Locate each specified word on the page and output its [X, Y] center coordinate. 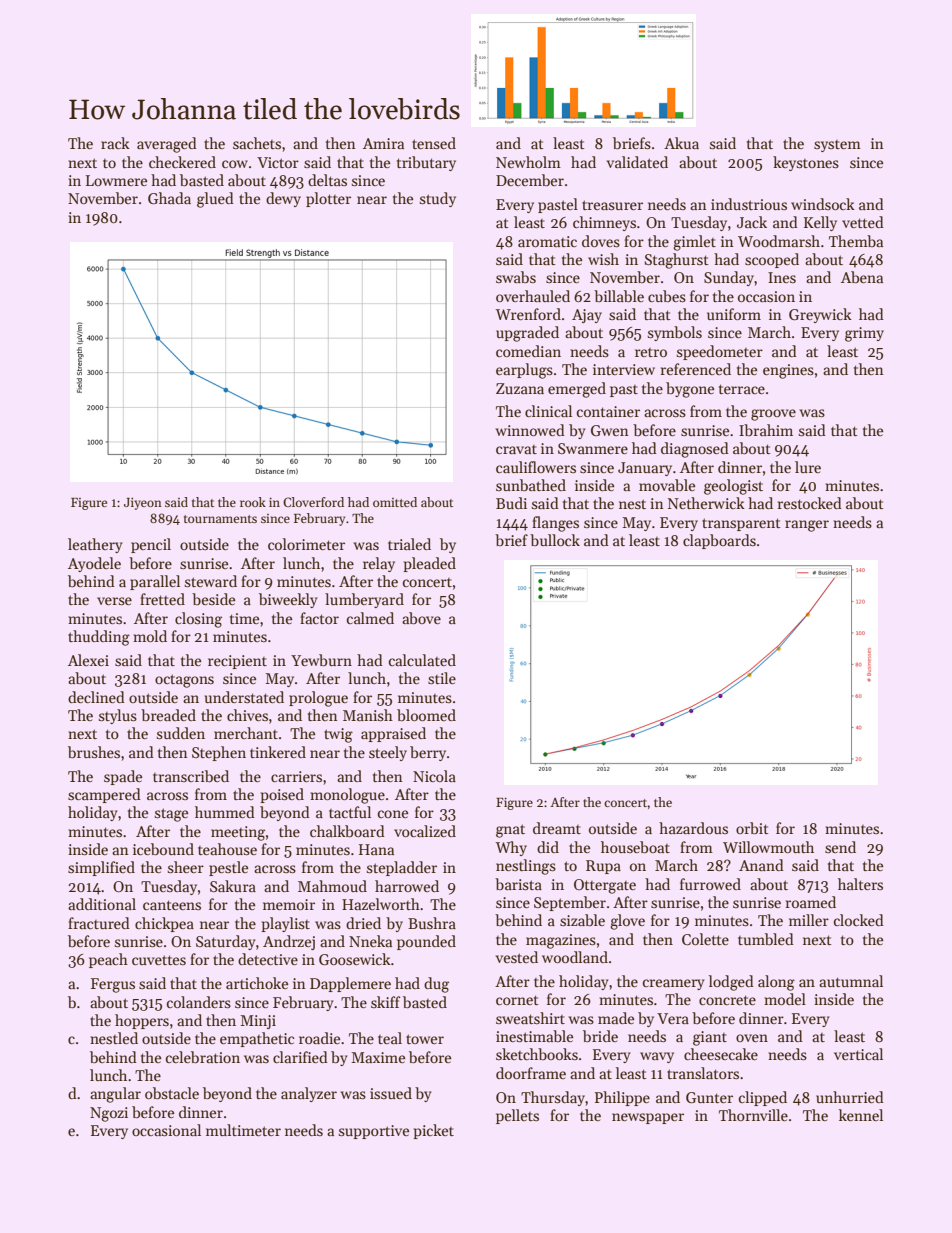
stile [442, 678]
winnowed [530, 430]
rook [253, 502]
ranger [807, 526]
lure [808, 467]
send [840, 847]
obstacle [172, 1093]
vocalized [425, 831]
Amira [383, 143]
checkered [182, 162]
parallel [155, 582]
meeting [238, 833]
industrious [749, 204]
